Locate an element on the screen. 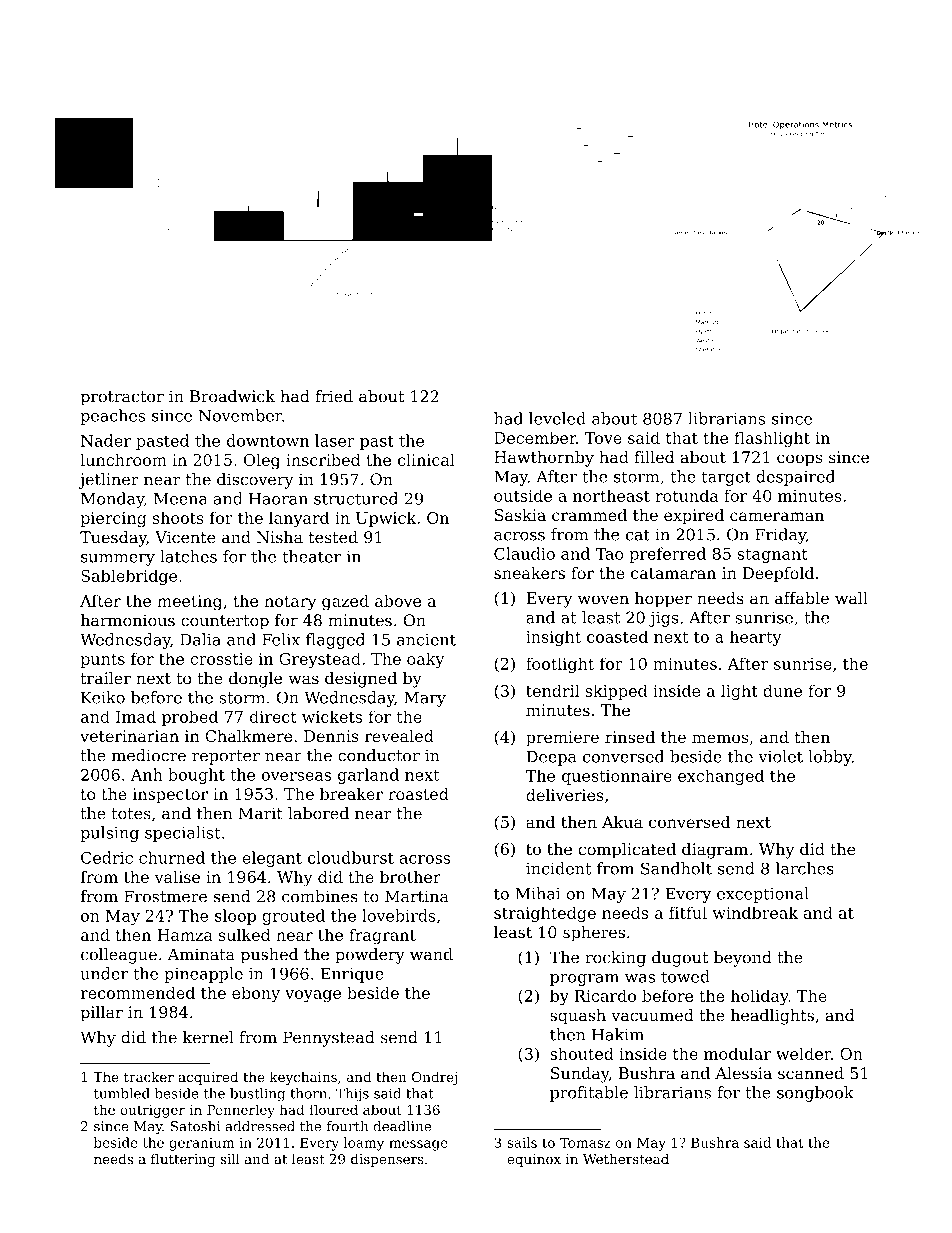  coasted is located at coordinates (617, 636).
